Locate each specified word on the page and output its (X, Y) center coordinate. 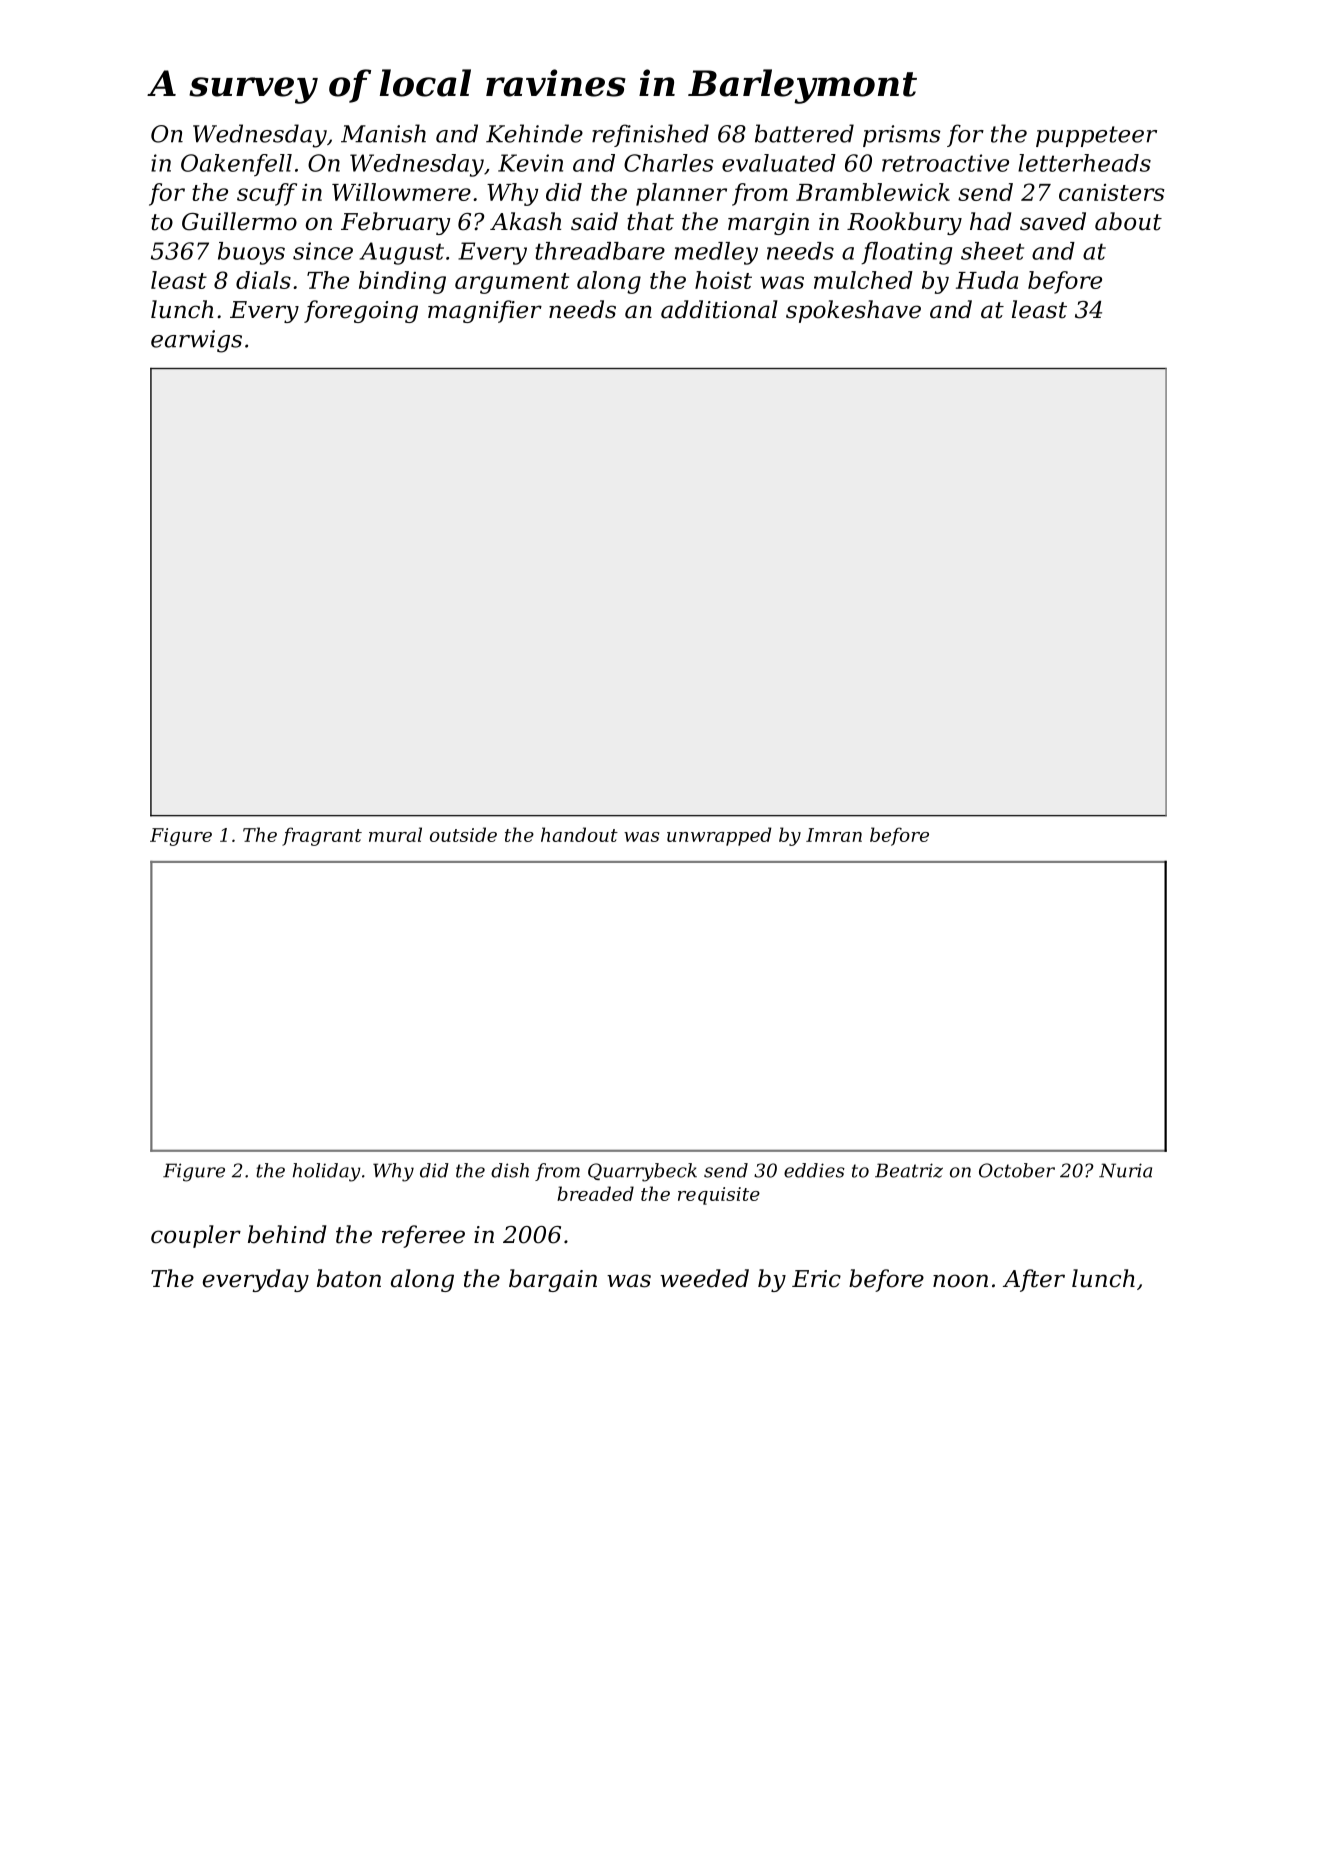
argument (512, 283)
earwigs (196, 341)
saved (1053, 221)
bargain (553, 1280)
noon (960, 1281)
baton (349, 1278)
